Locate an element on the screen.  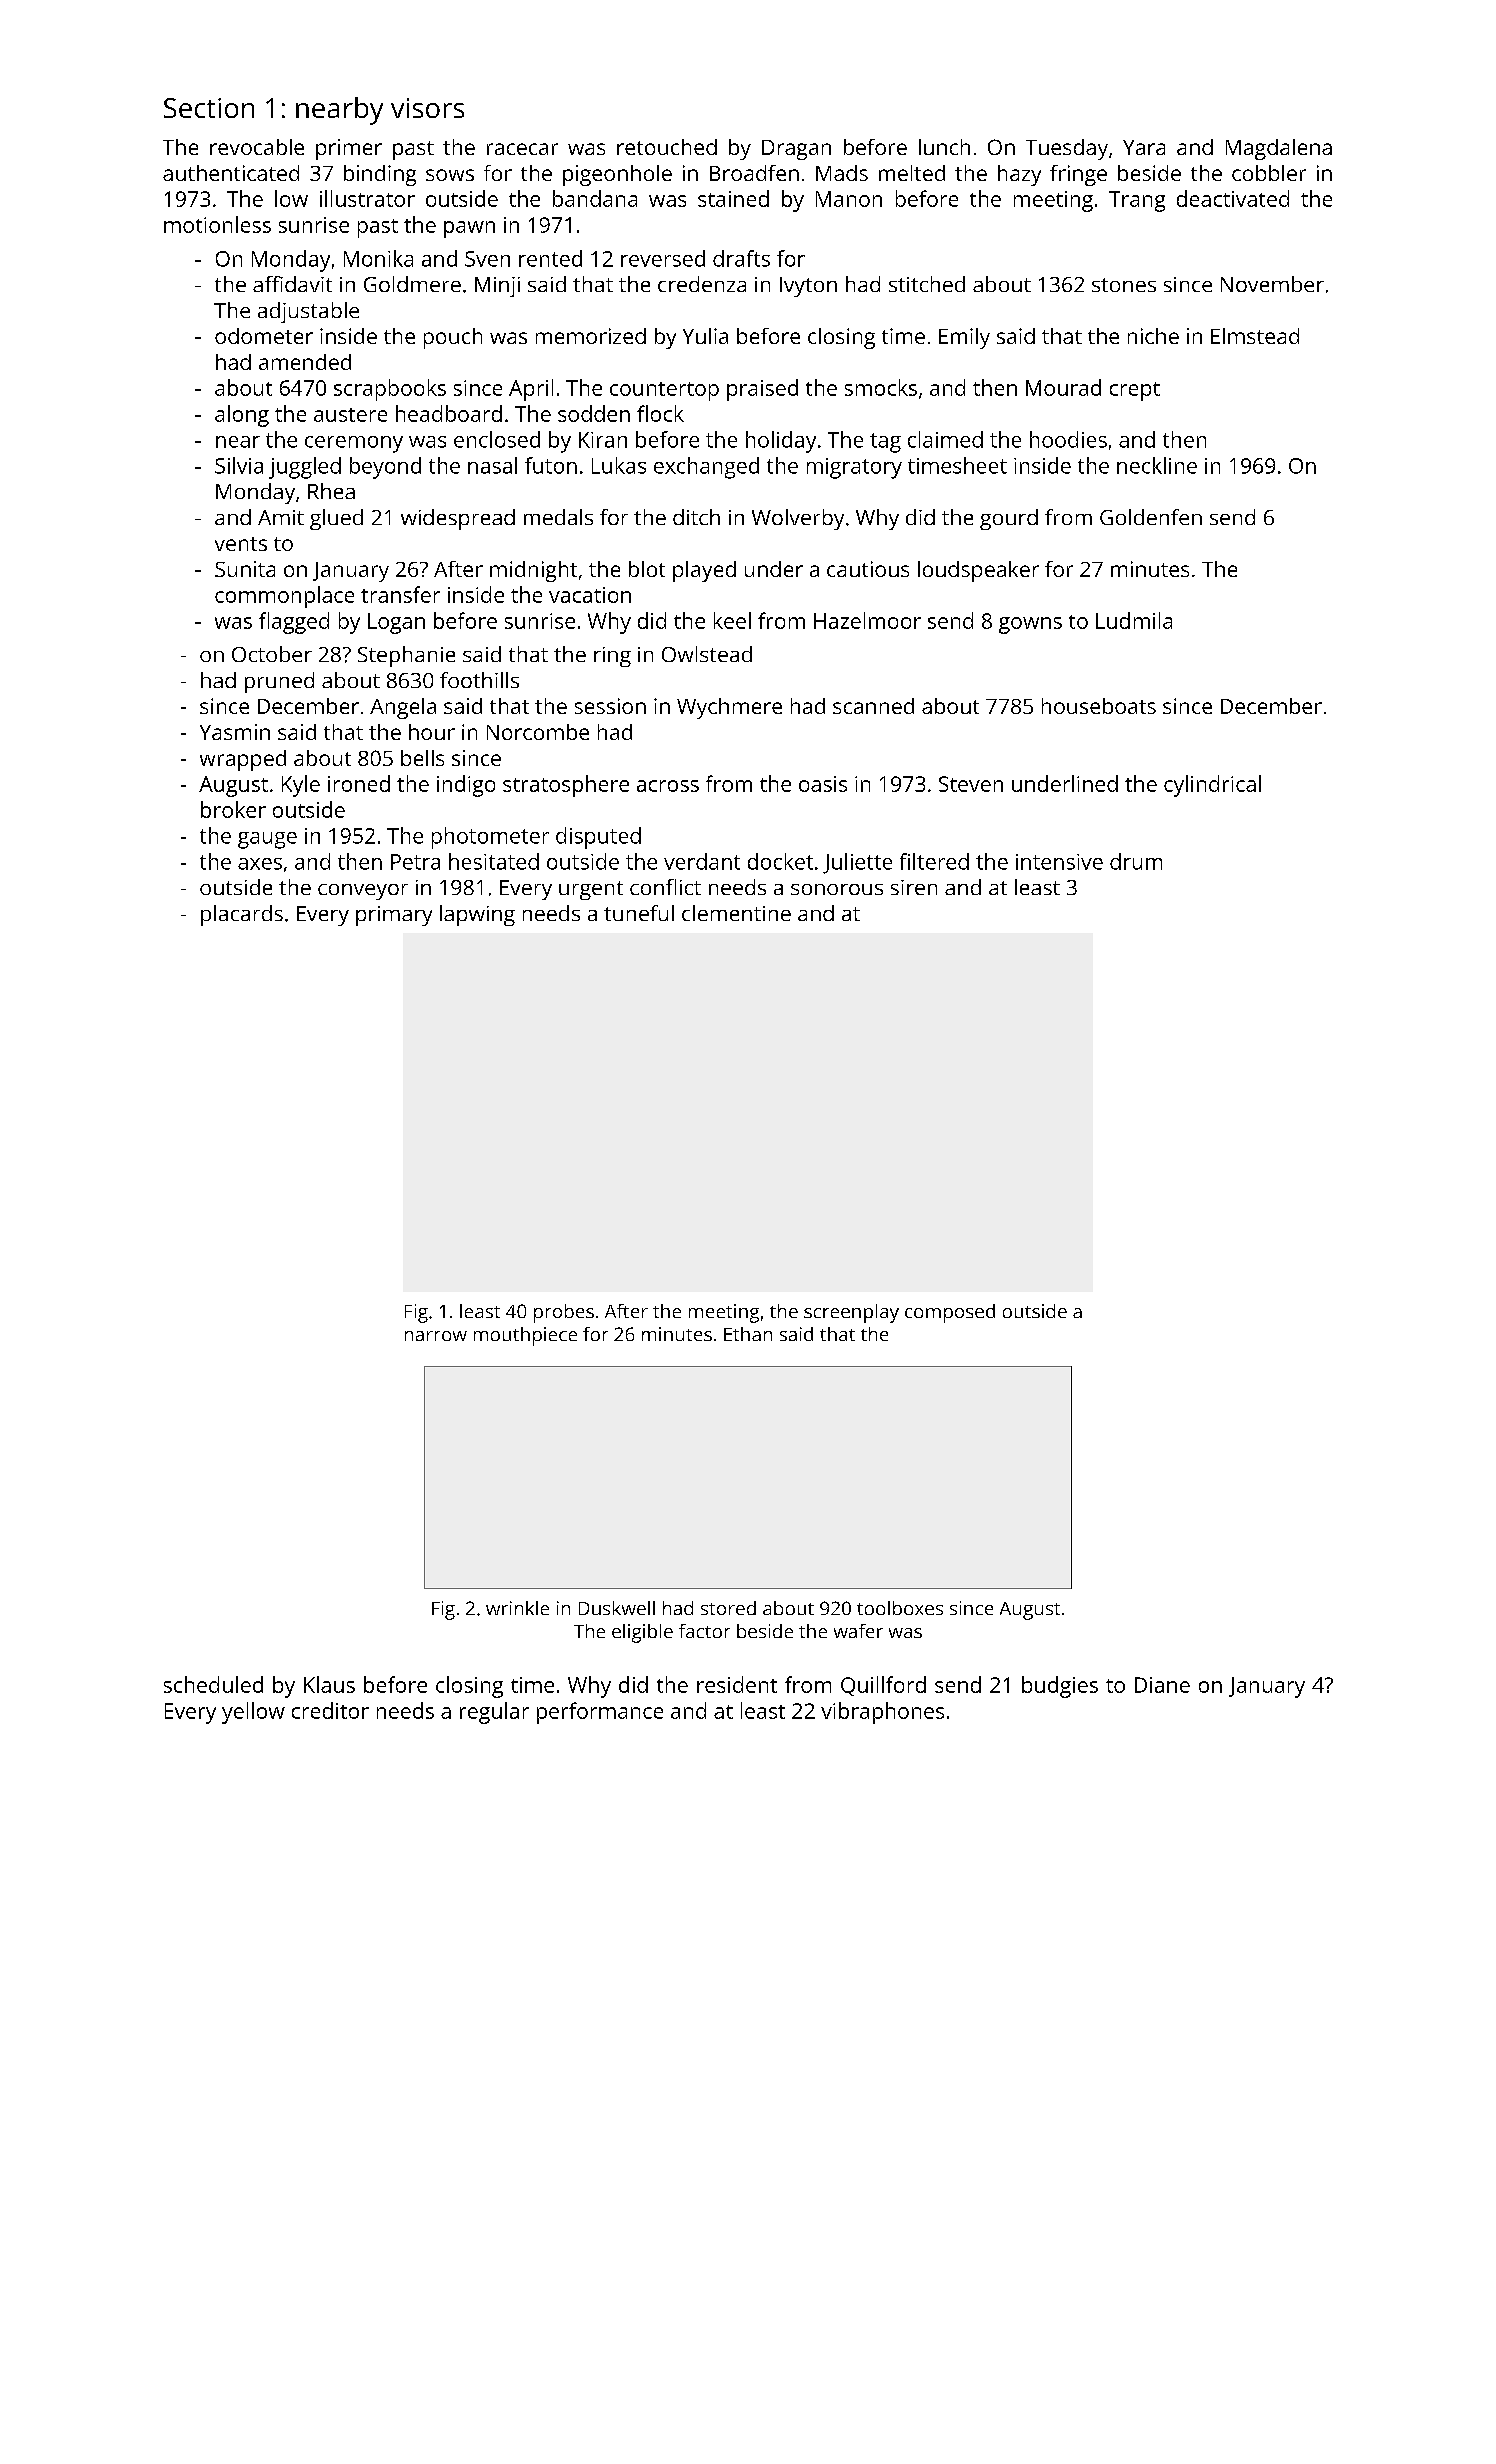
visors is located at coordinates (427, 108).
